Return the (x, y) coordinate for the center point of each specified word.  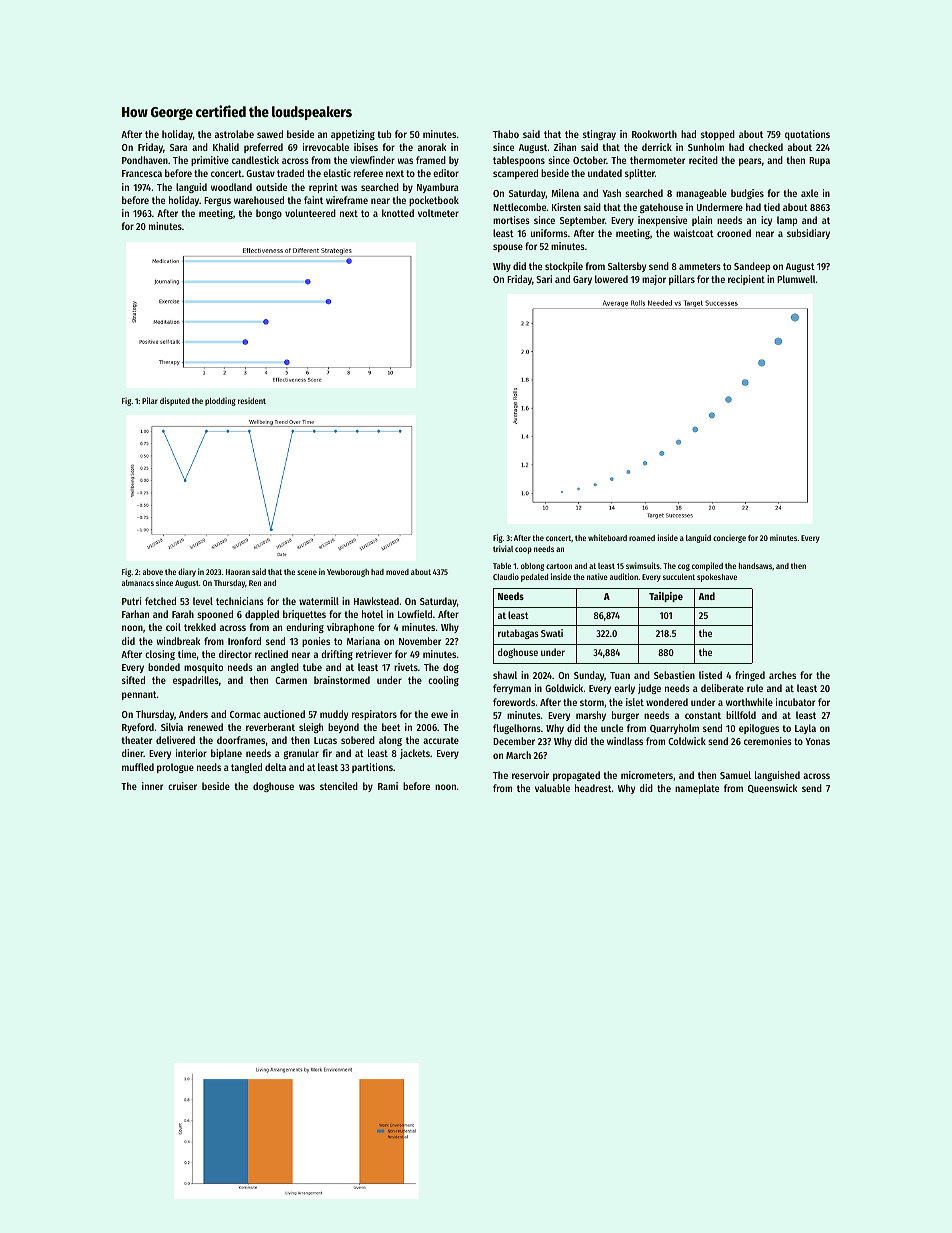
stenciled (339, 786)
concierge (729, 538)
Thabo (506, 134)
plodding (220, 401)
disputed (175, 401)
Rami (388, 786)
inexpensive (662, 221)
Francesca (142, 173)
